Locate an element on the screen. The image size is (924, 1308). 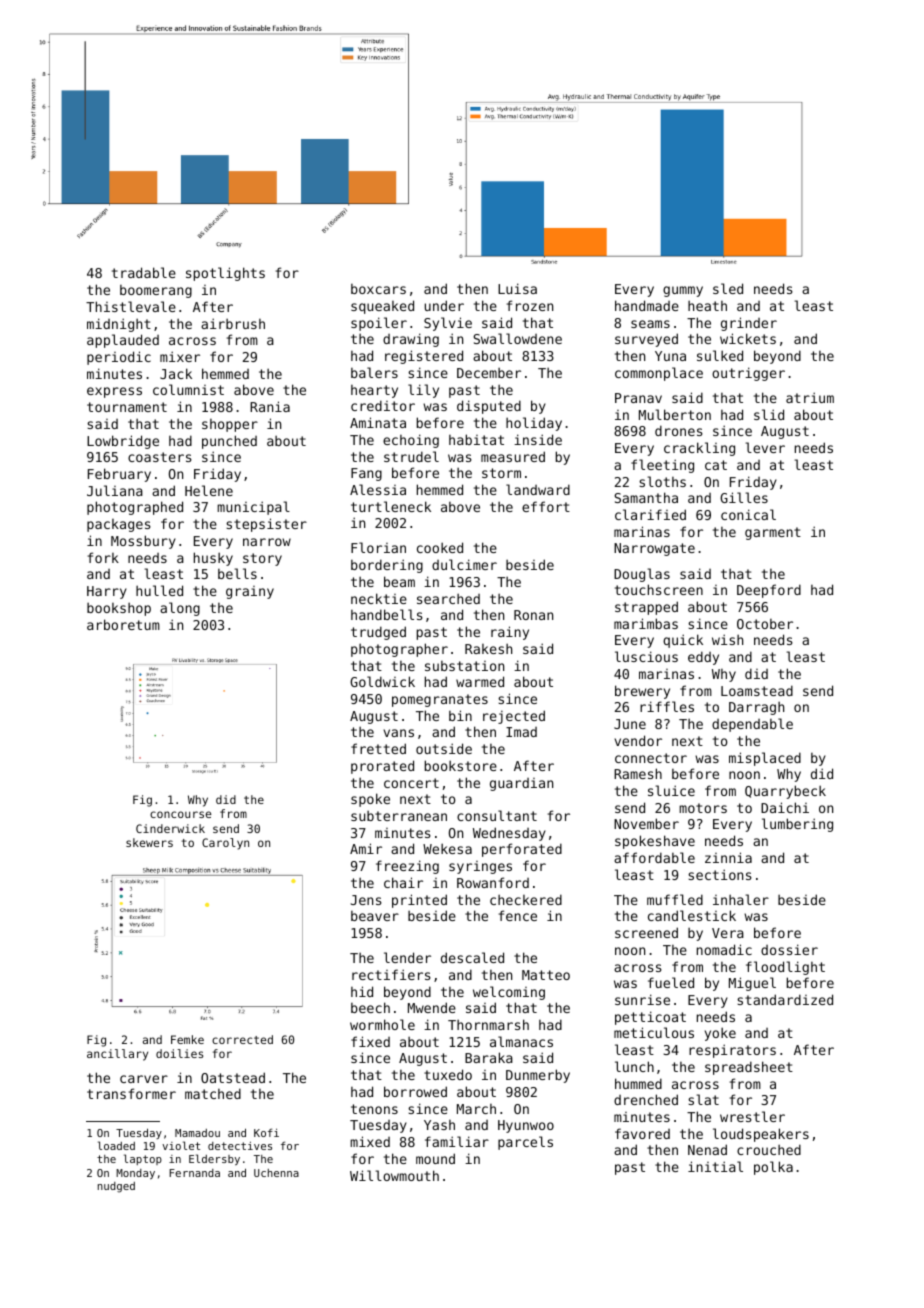
Femke is located at coordinates (187, 1039).
